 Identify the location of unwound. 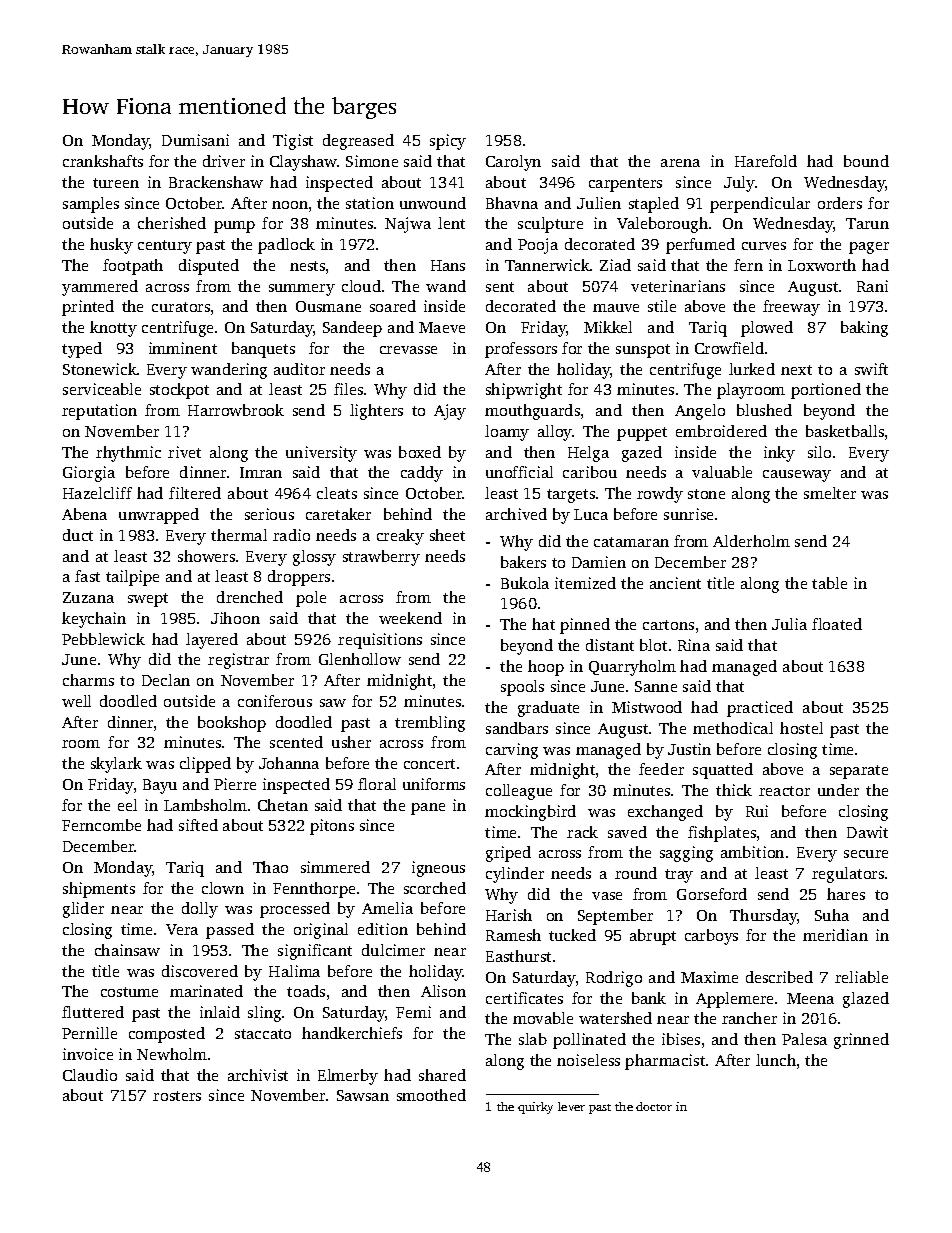
(433, 203).
